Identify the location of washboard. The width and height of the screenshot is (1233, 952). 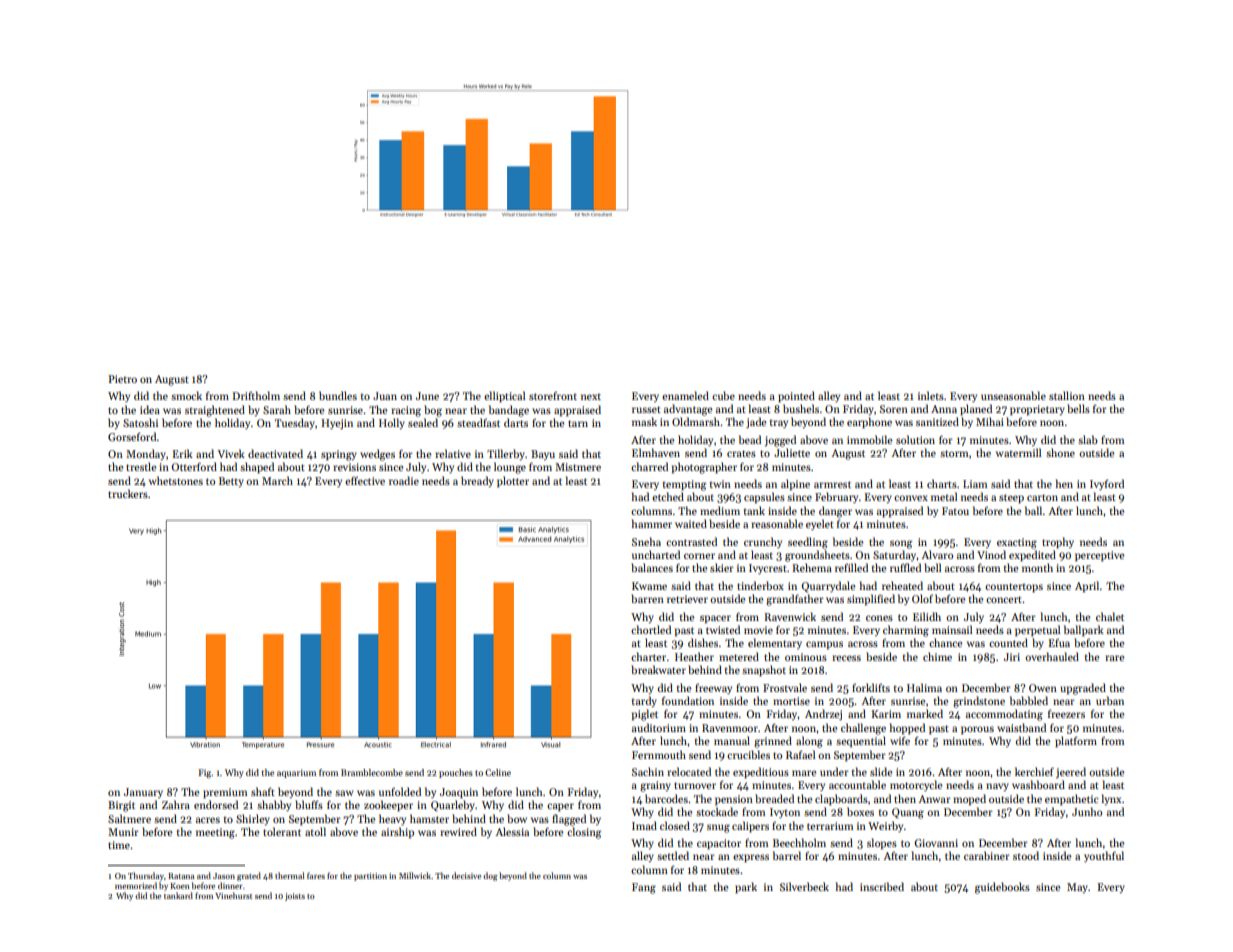
(1038, 784).
